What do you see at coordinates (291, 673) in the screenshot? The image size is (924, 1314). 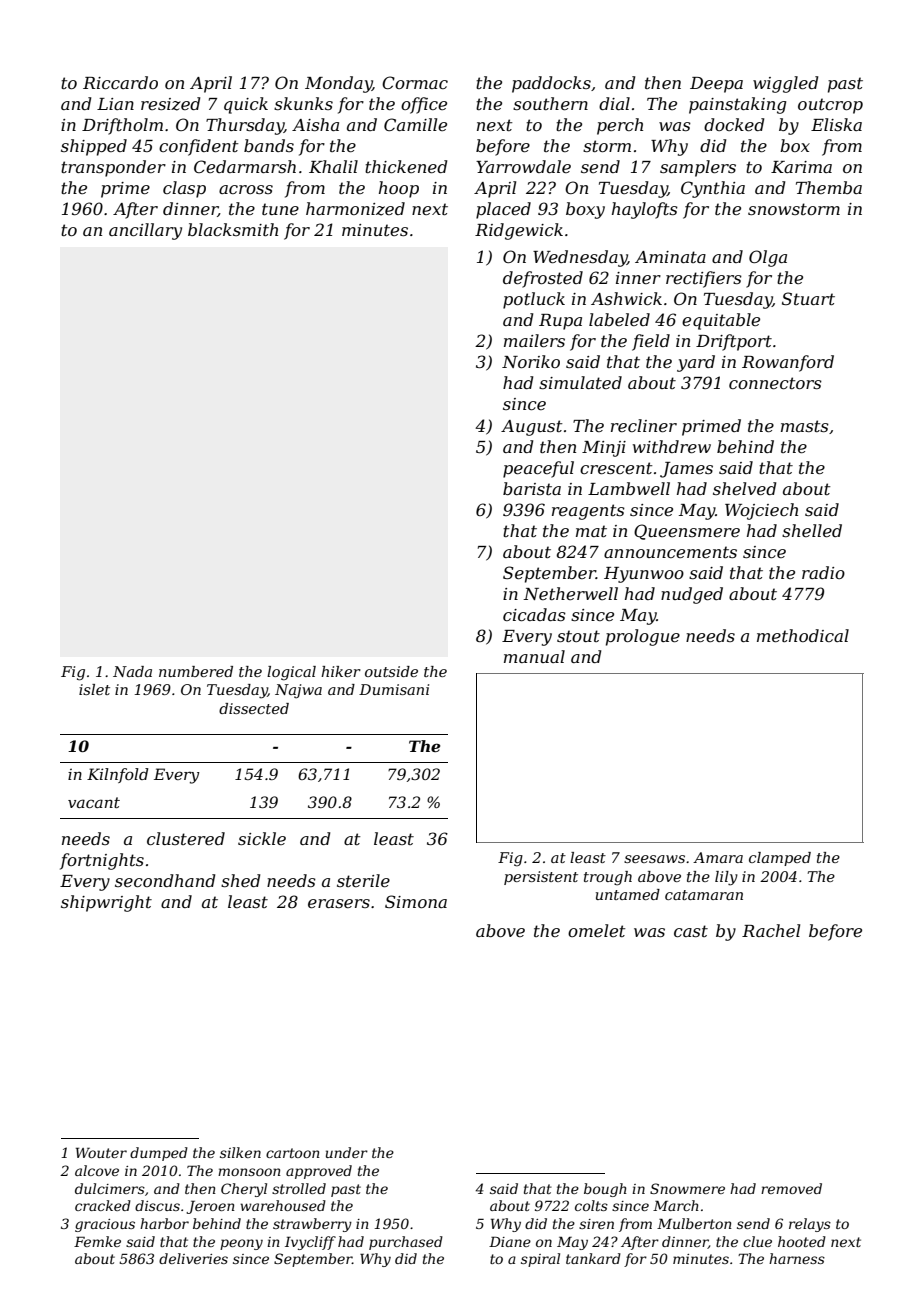 I see `logical` at bounding box center [291, 673].
